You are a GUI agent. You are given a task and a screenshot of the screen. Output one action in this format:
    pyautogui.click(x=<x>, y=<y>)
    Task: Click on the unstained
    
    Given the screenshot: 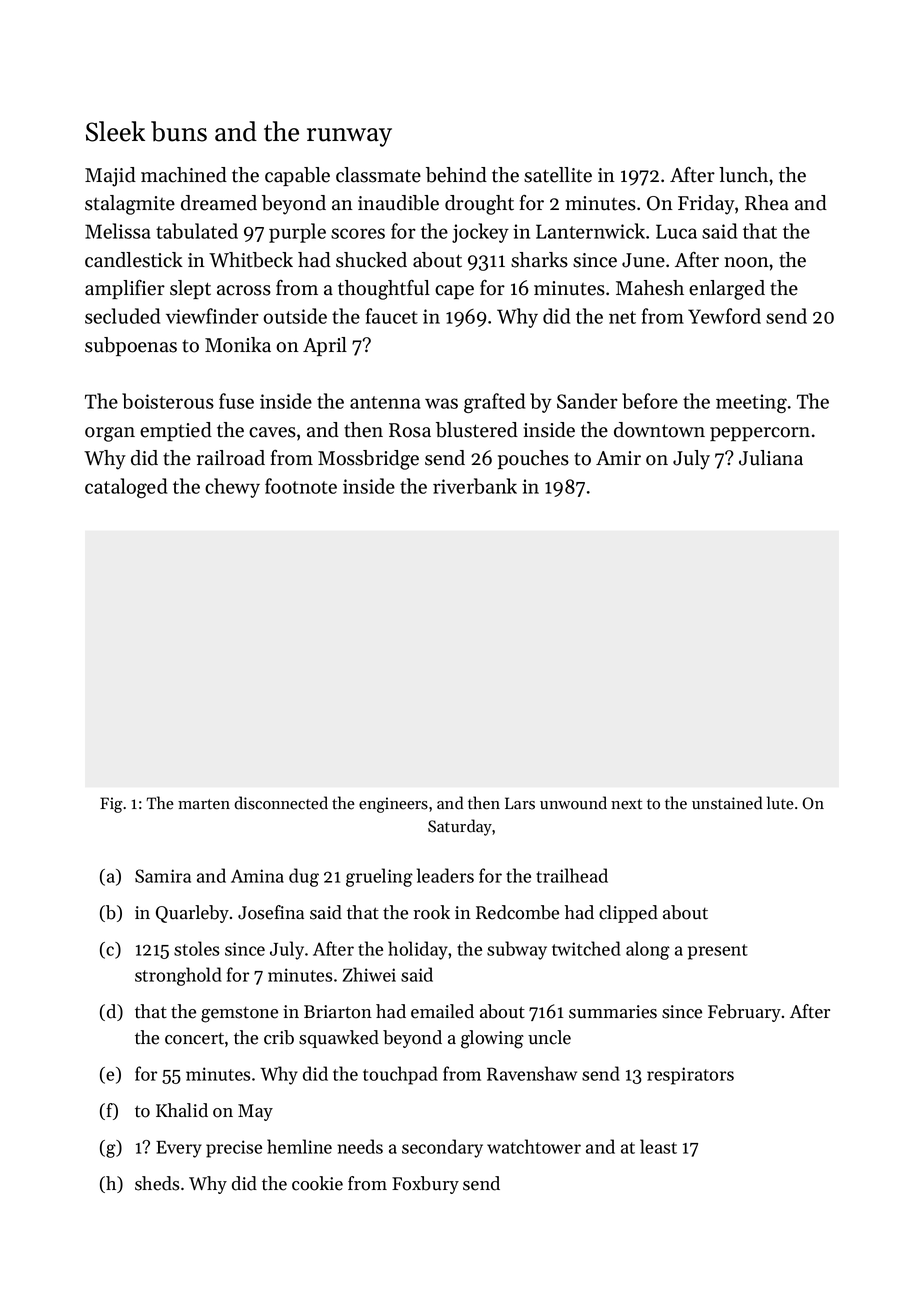 What is the action you would take?
    pyautogui.click(x=727, y=803)
